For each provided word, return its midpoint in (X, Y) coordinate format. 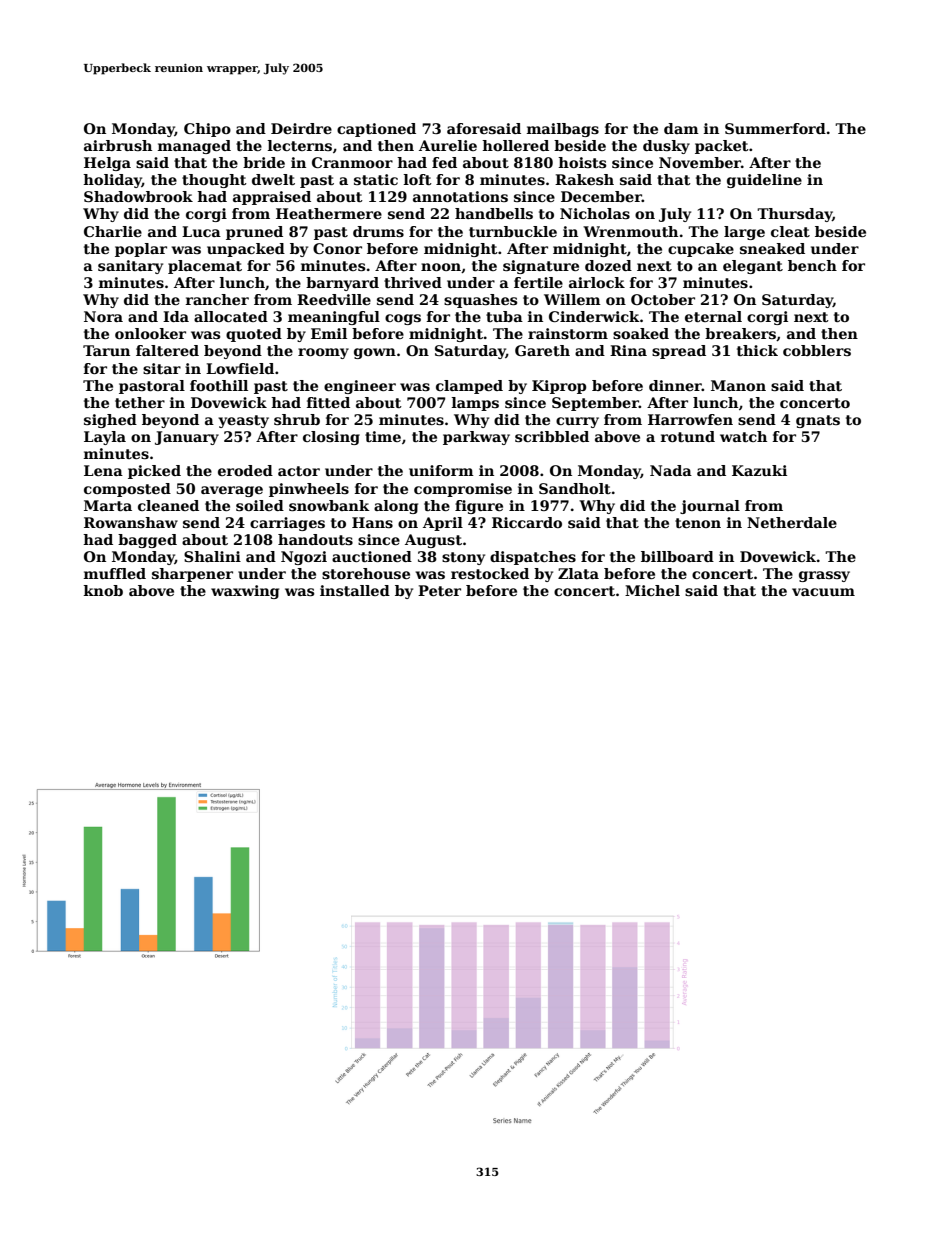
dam (681, 128)
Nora (103, 316)
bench (812, 265)
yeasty (243, 421)
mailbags (563, 130)
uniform (441, 470)
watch (743, 436)
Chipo (207, 130)
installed (355, 590)
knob (103, 590)
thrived (413, 282)
